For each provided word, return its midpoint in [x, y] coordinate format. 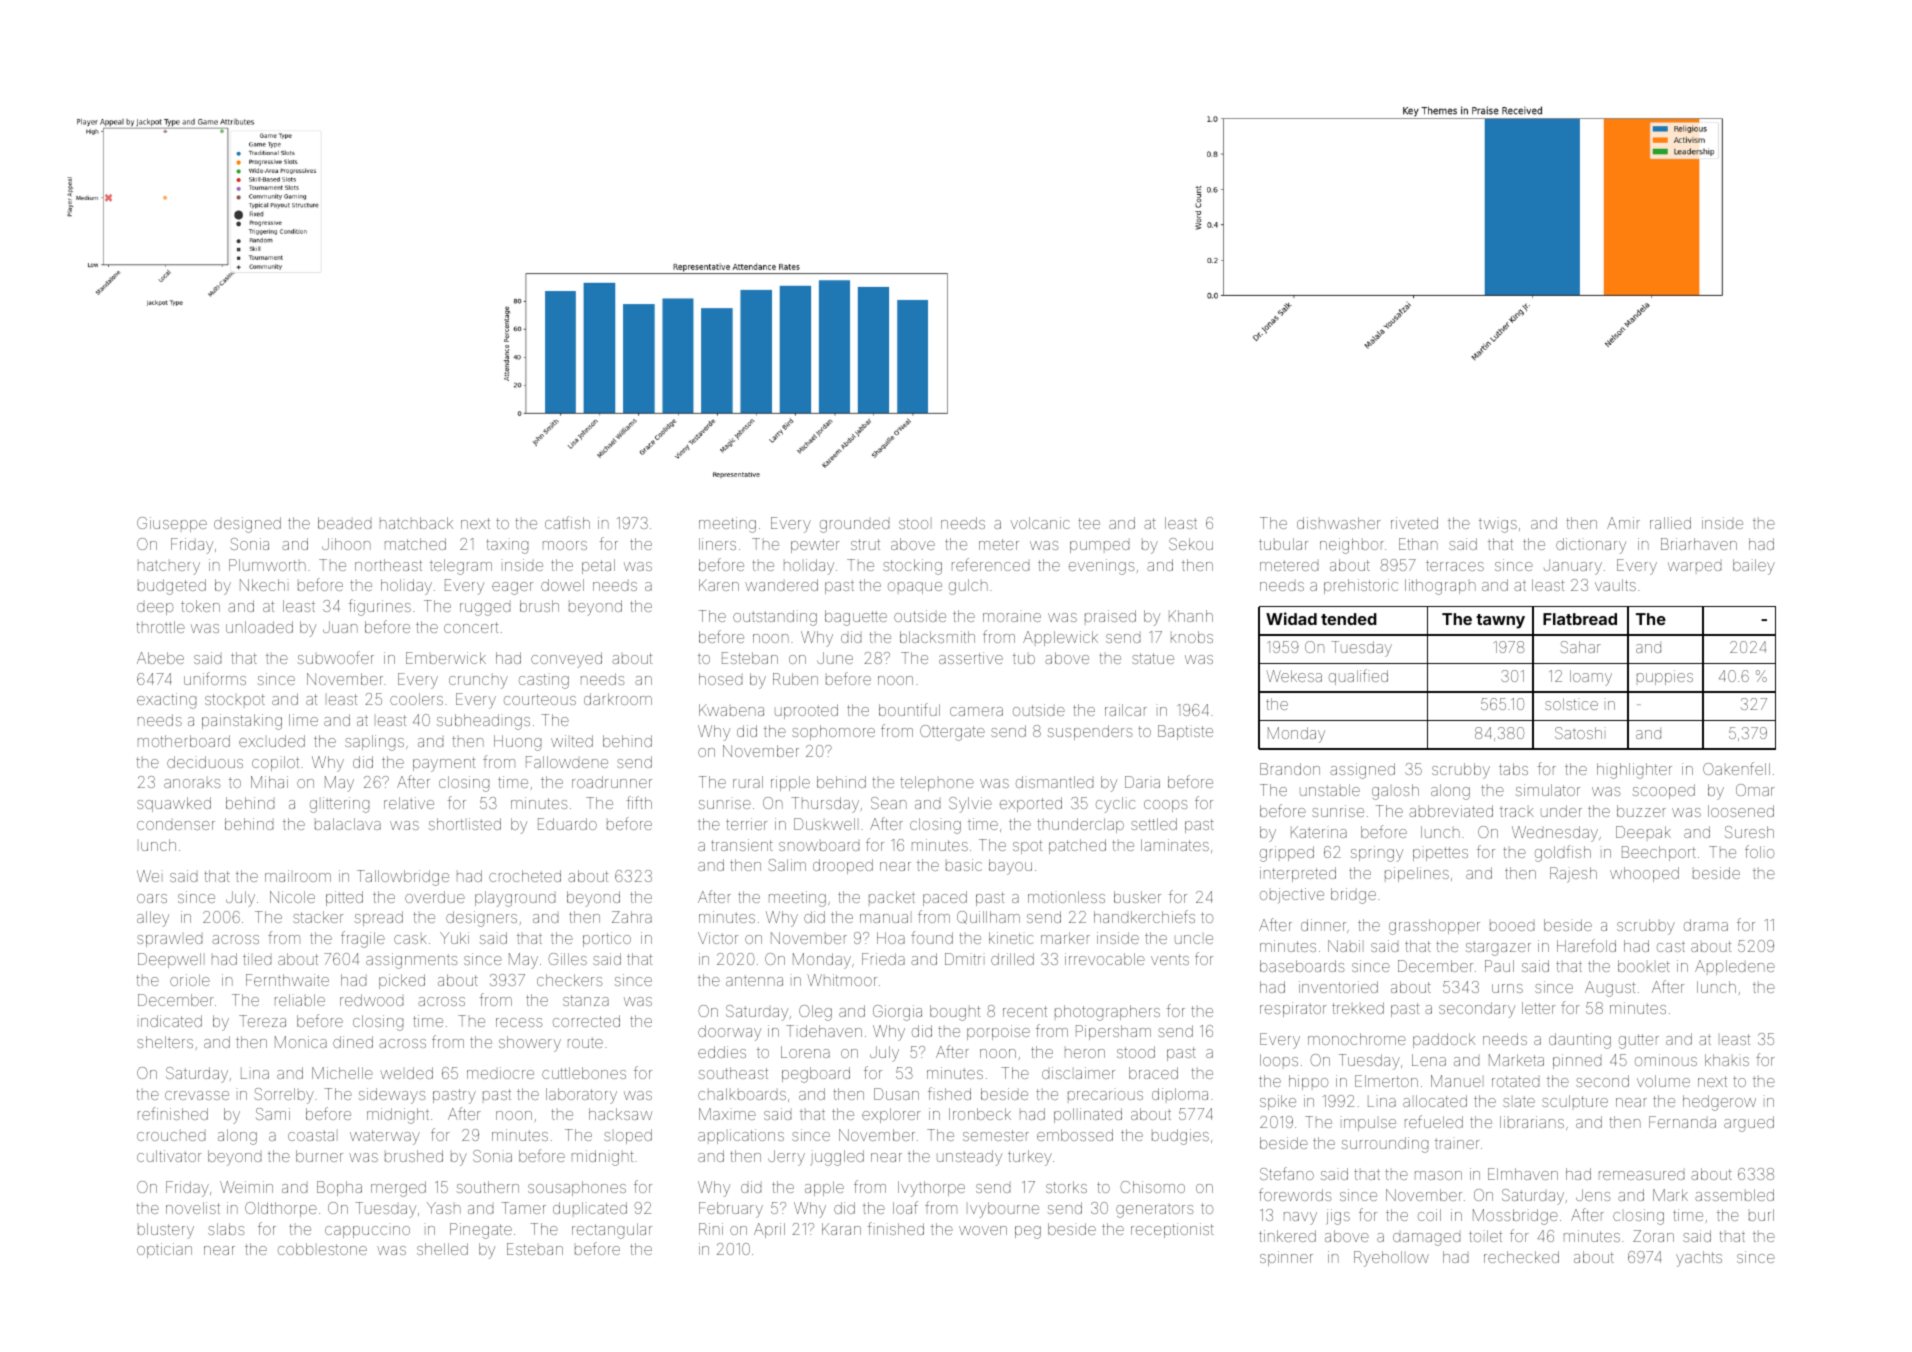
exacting [166, 701]
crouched [171, 1136]
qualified [1358, 677]
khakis [1727, 1060]
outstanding [775, 618]
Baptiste [1185, 732]
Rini [711, 1229]
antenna [754, 980]
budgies [1180, 1137]
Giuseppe [172, 524]
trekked [1358, 1008]
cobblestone [322, 1249]
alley [153, 919]
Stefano [1287, 1173]
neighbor [1352, 546]
